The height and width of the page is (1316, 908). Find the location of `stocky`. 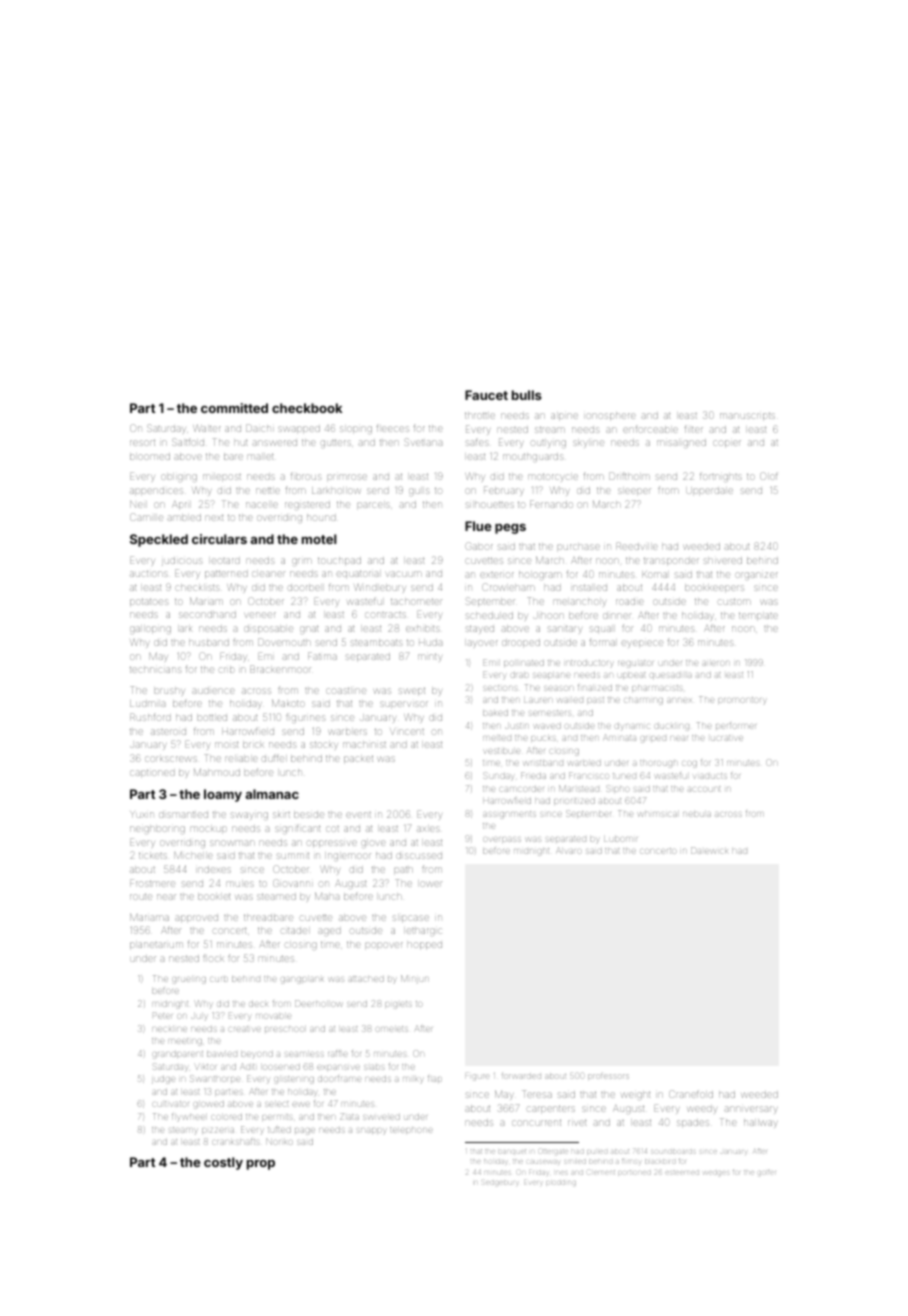

stocky is located at coordinates (324, 745).
